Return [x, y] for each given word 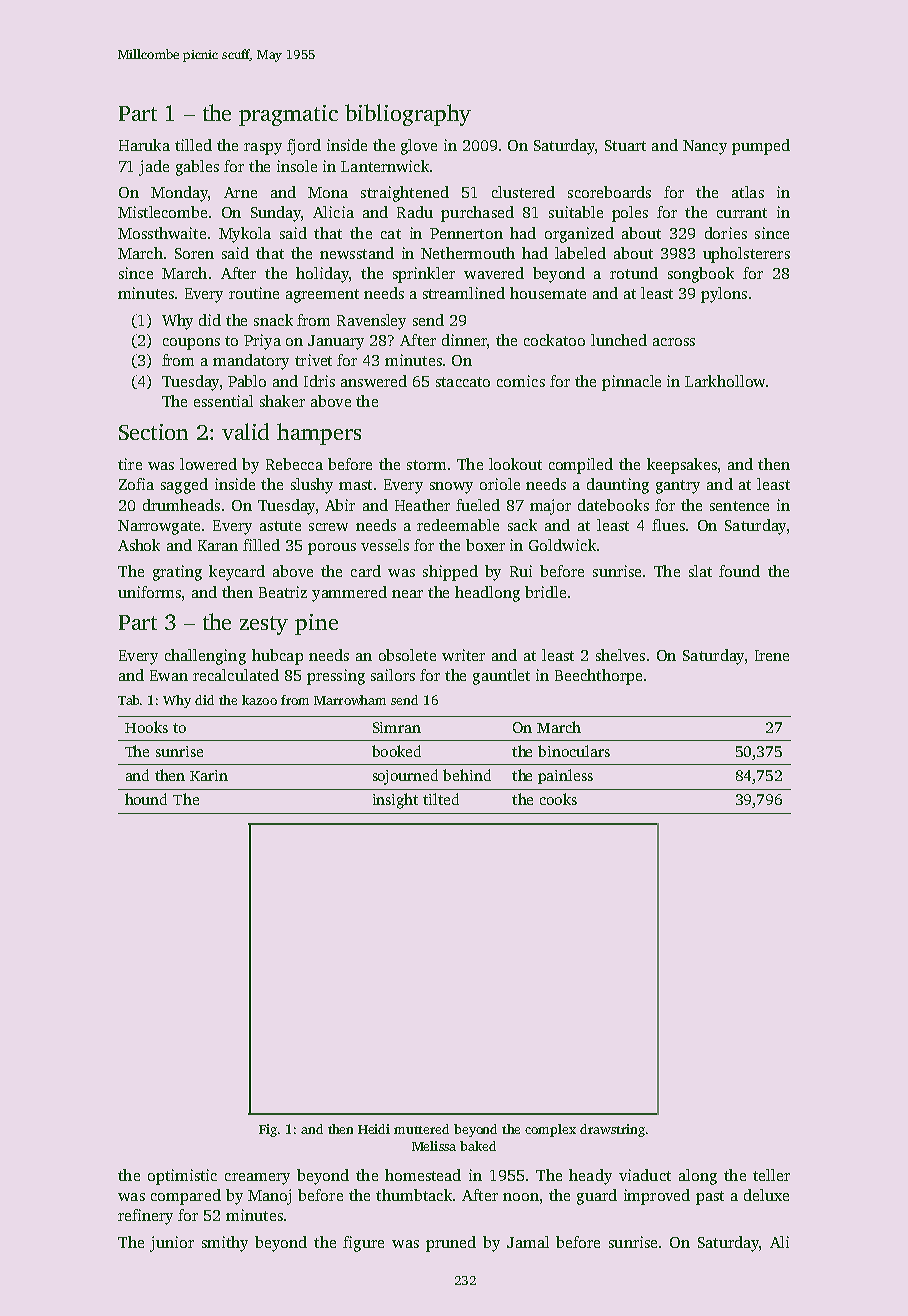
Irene [772, 655]
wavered [494, 273]
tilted [441, 799]
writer [463, 655]
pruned [451, 1244]
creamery [257, 1179]
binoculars [574, 751]
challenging [205, 657]
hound [146, 799]
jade [154, 168]
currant [742, 213]
